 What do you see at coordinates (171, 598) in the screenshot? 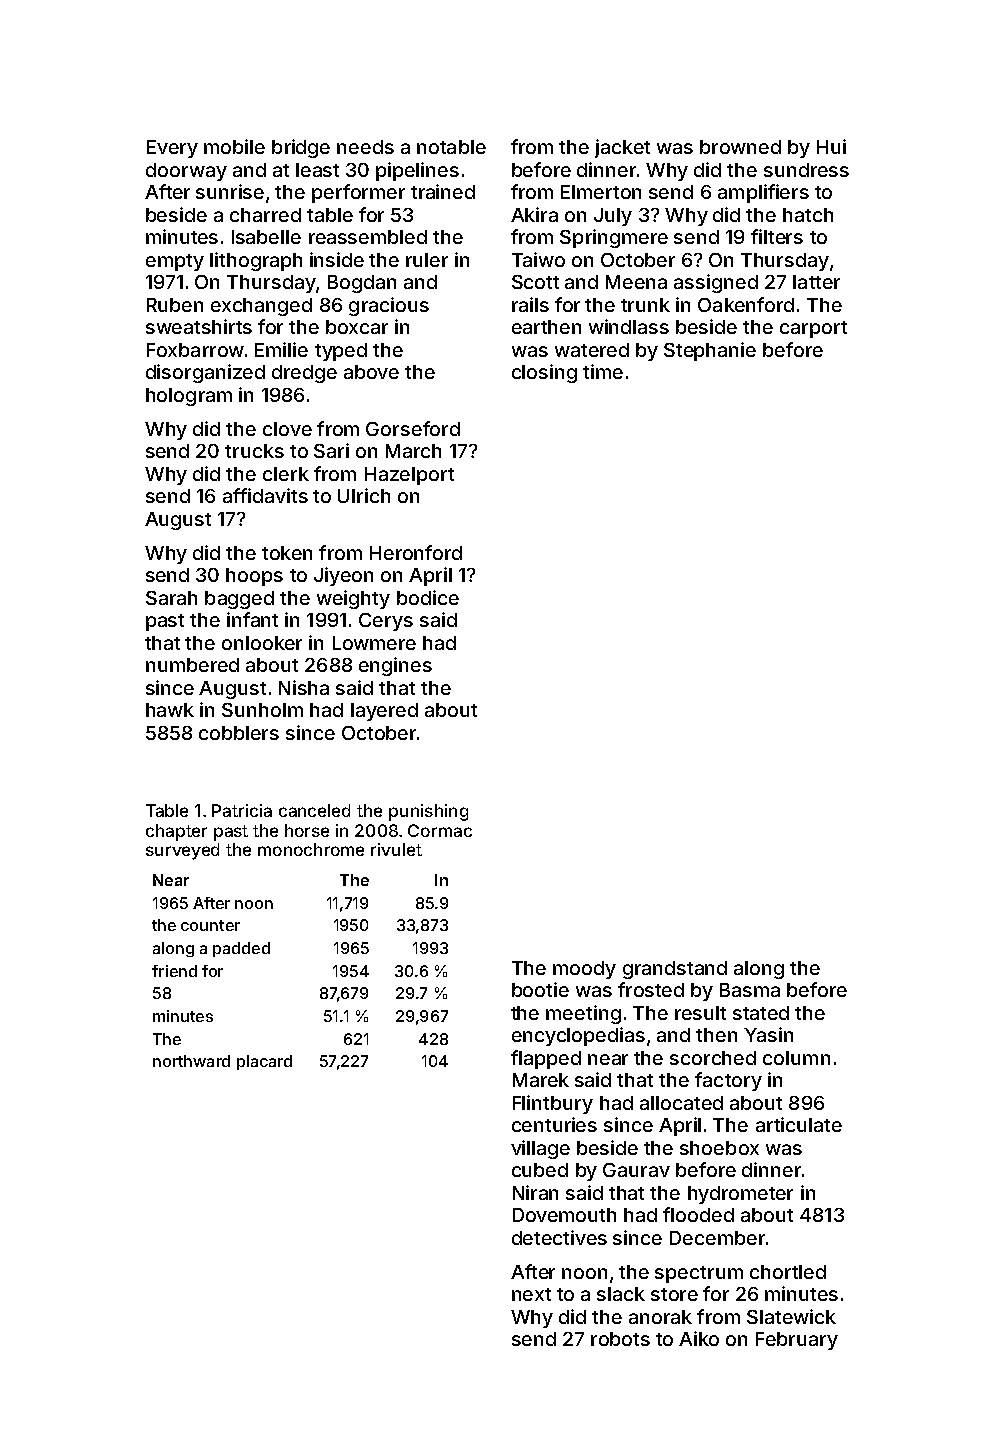
I see `Sarah` at bounding box center [171, 598].
